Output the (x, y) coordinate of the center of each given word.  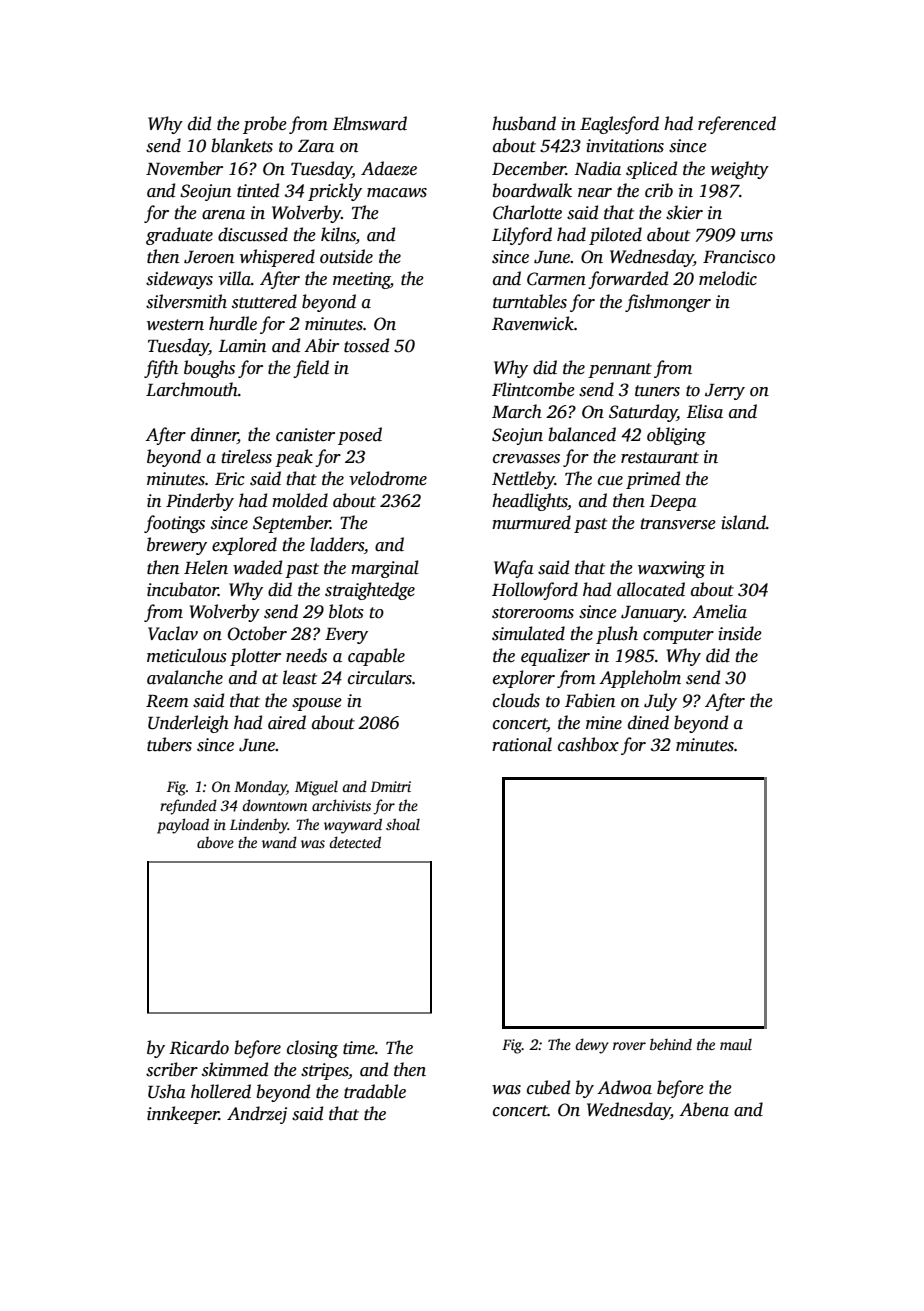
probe (265, 125)
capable (376, 657)
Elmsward (369, 123)
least (300, 677)
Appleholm (640, 679)
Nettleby (523, 480)
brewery (177, 546)
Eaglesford (619, 125)
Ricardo (199, 1047)
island (743, 522)
